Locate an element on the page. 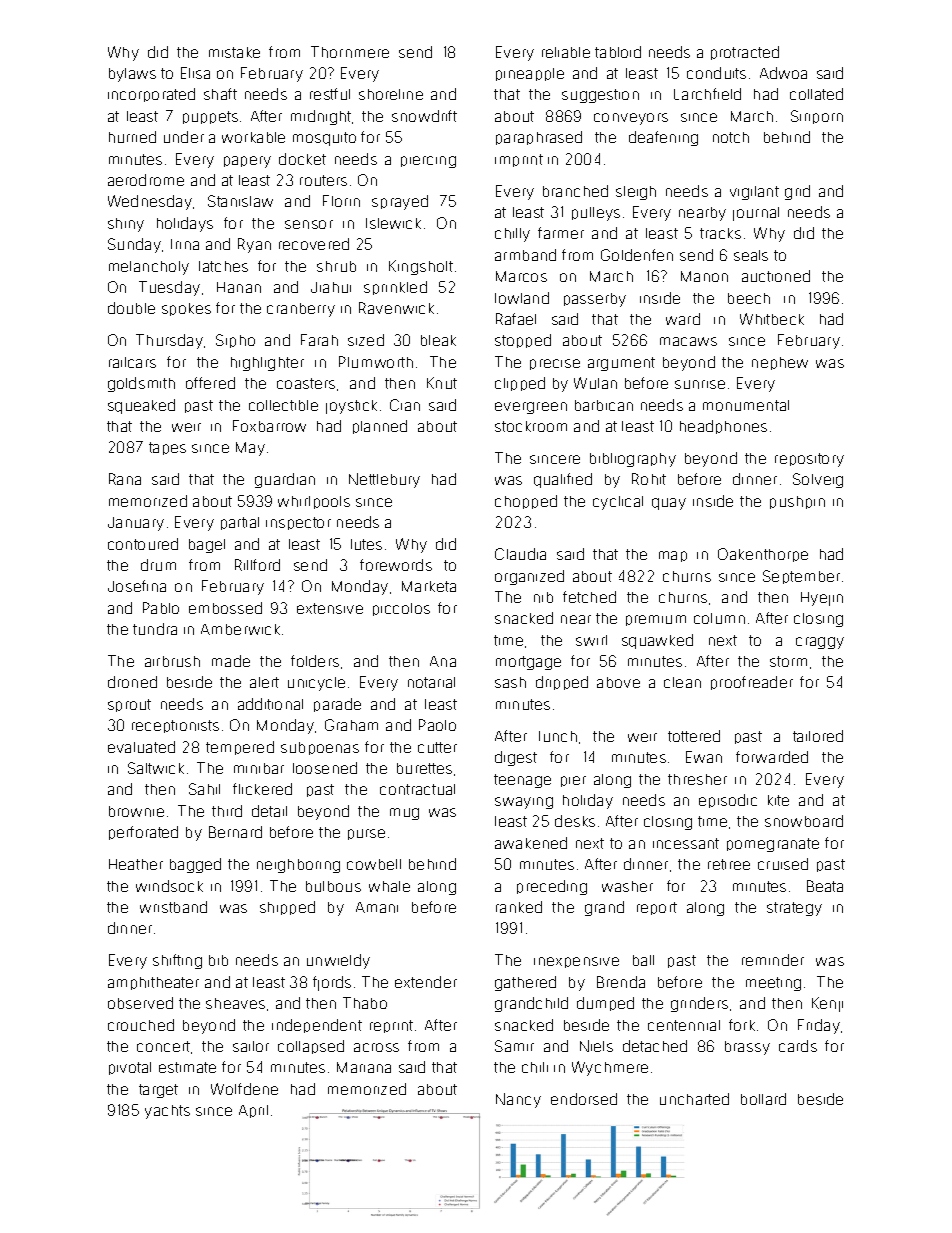 The image size is (952, 1233). reliable is located at coordinates (566, 52).
